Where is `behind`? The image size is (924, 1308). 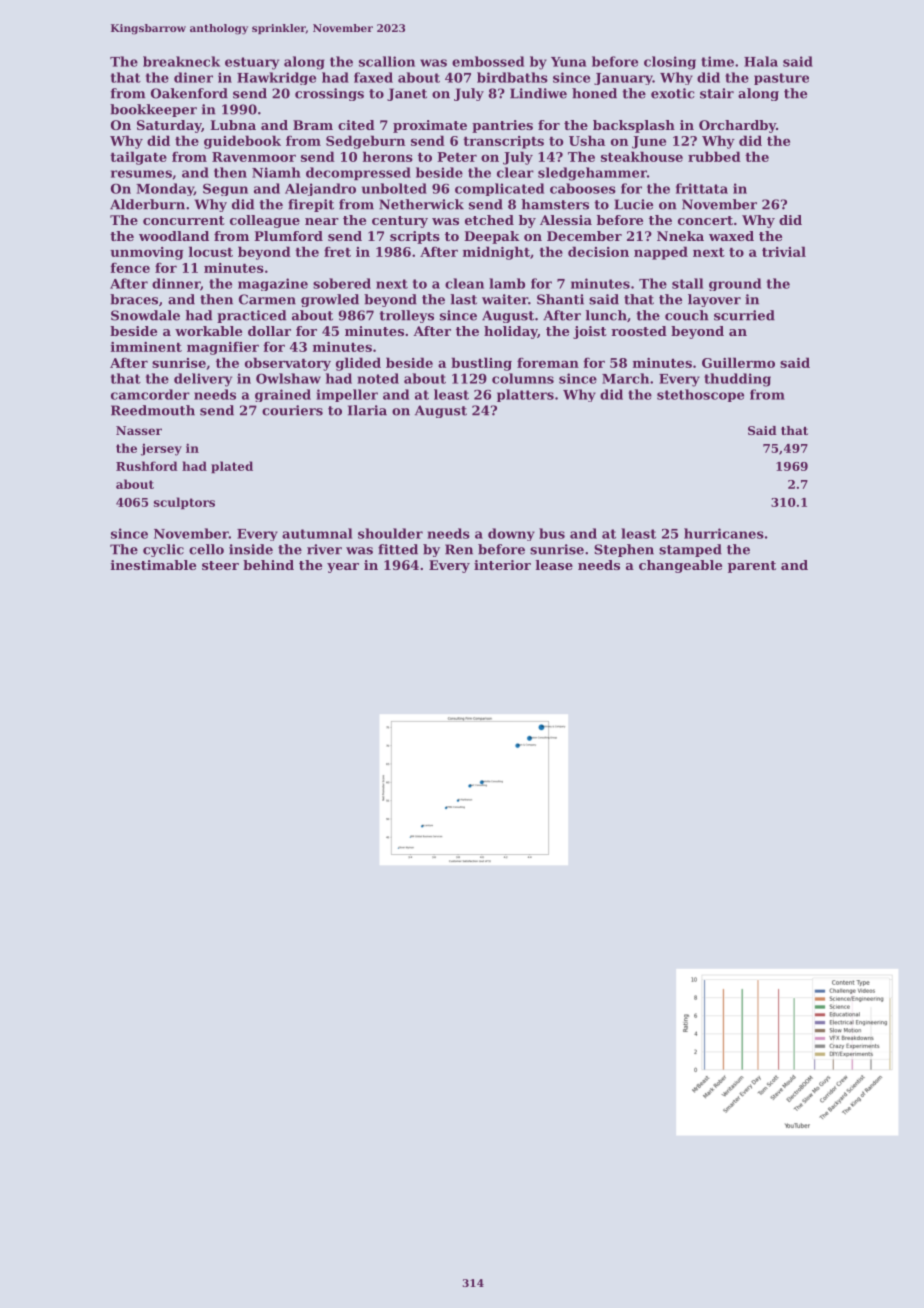
behind is located at coordinates (268, 565).
